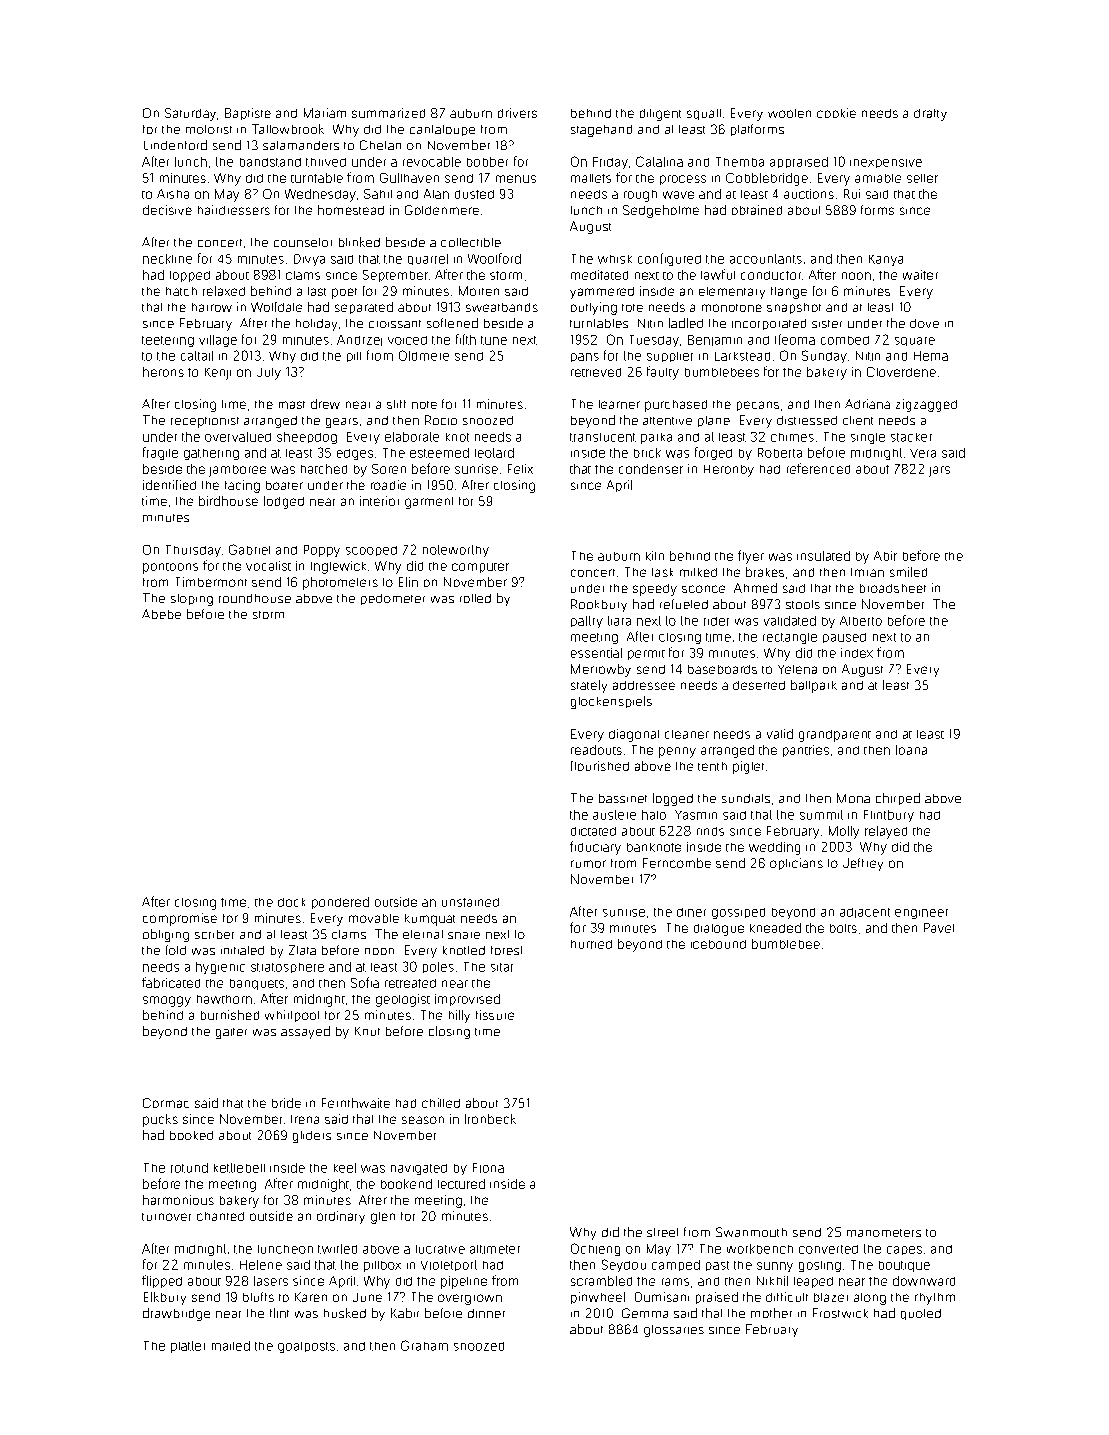 This screenshot has width=1109, height=1435. I want to click on Ioana, so click(911, 750).
